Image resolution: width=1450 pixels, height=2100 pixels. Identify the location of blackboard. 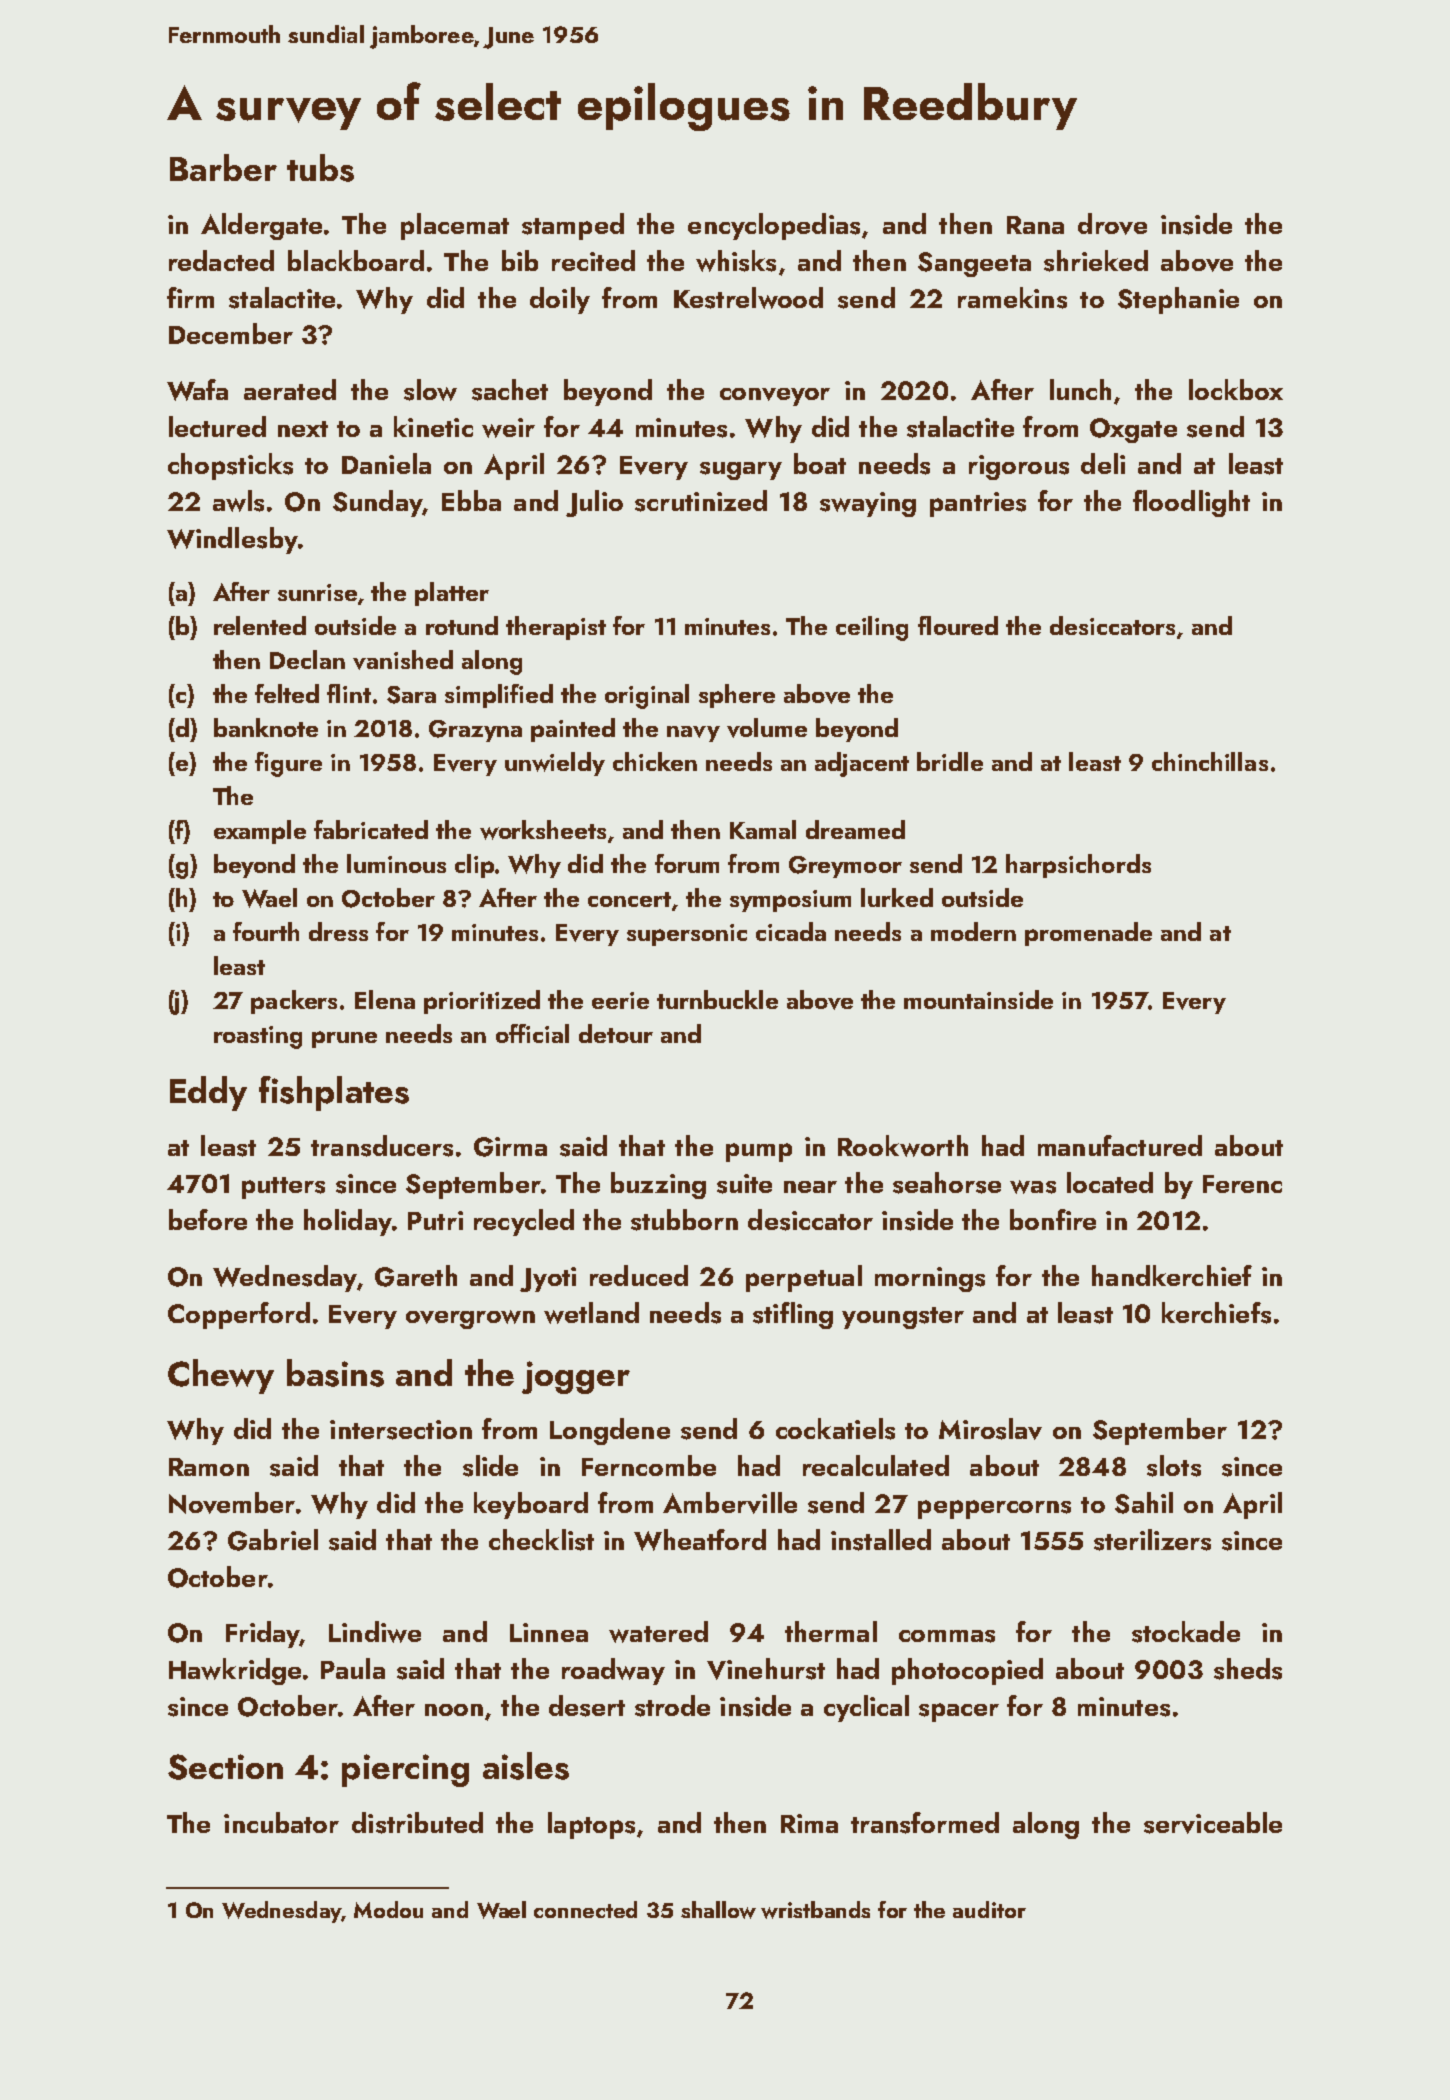
(356, 260).
